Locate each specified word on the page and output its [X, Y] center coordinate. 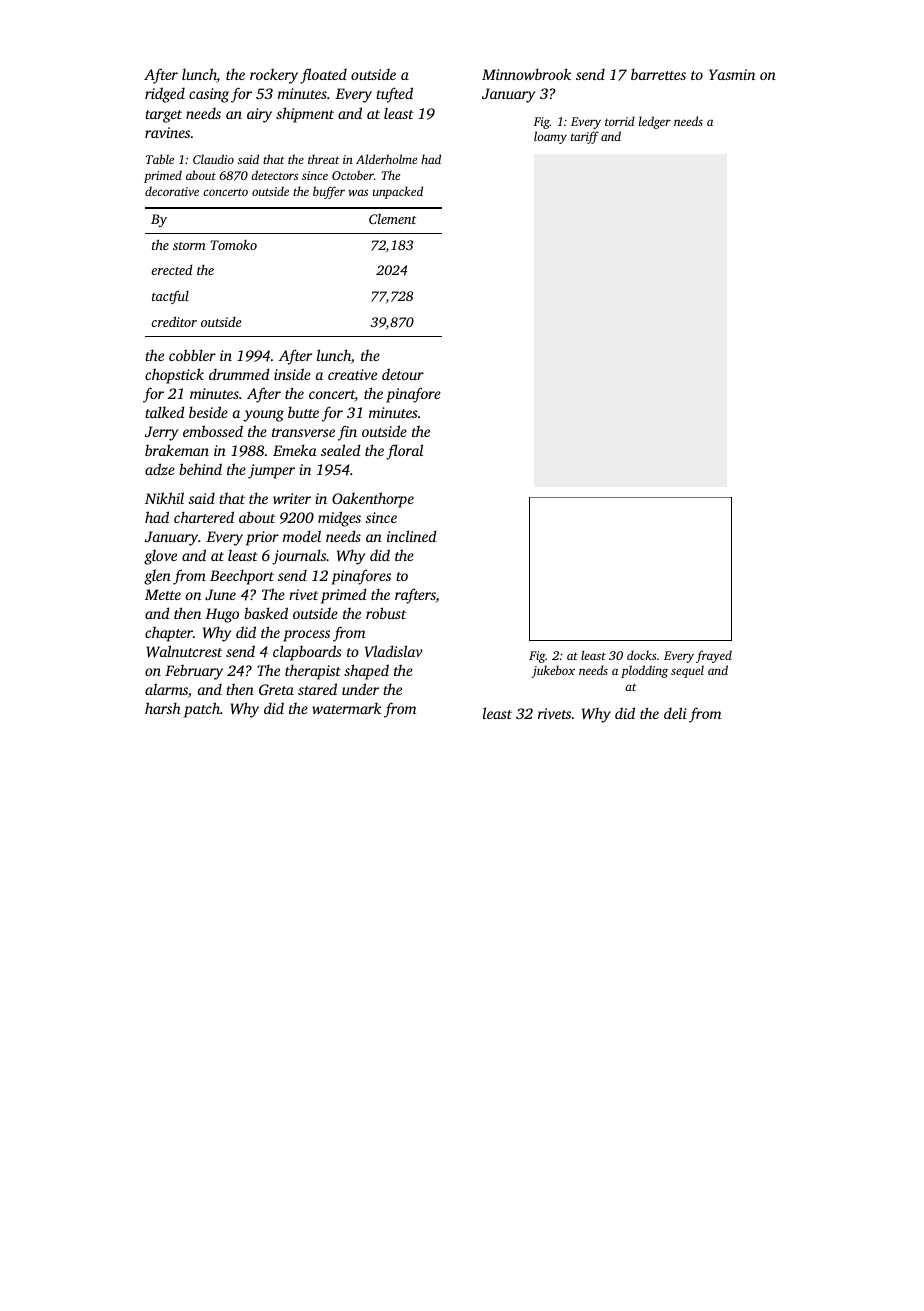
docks [642, 655]
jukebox [553, 671]
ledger [655, 122]
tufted [394, 95]
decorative [172, 191]
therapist [313, 672]
